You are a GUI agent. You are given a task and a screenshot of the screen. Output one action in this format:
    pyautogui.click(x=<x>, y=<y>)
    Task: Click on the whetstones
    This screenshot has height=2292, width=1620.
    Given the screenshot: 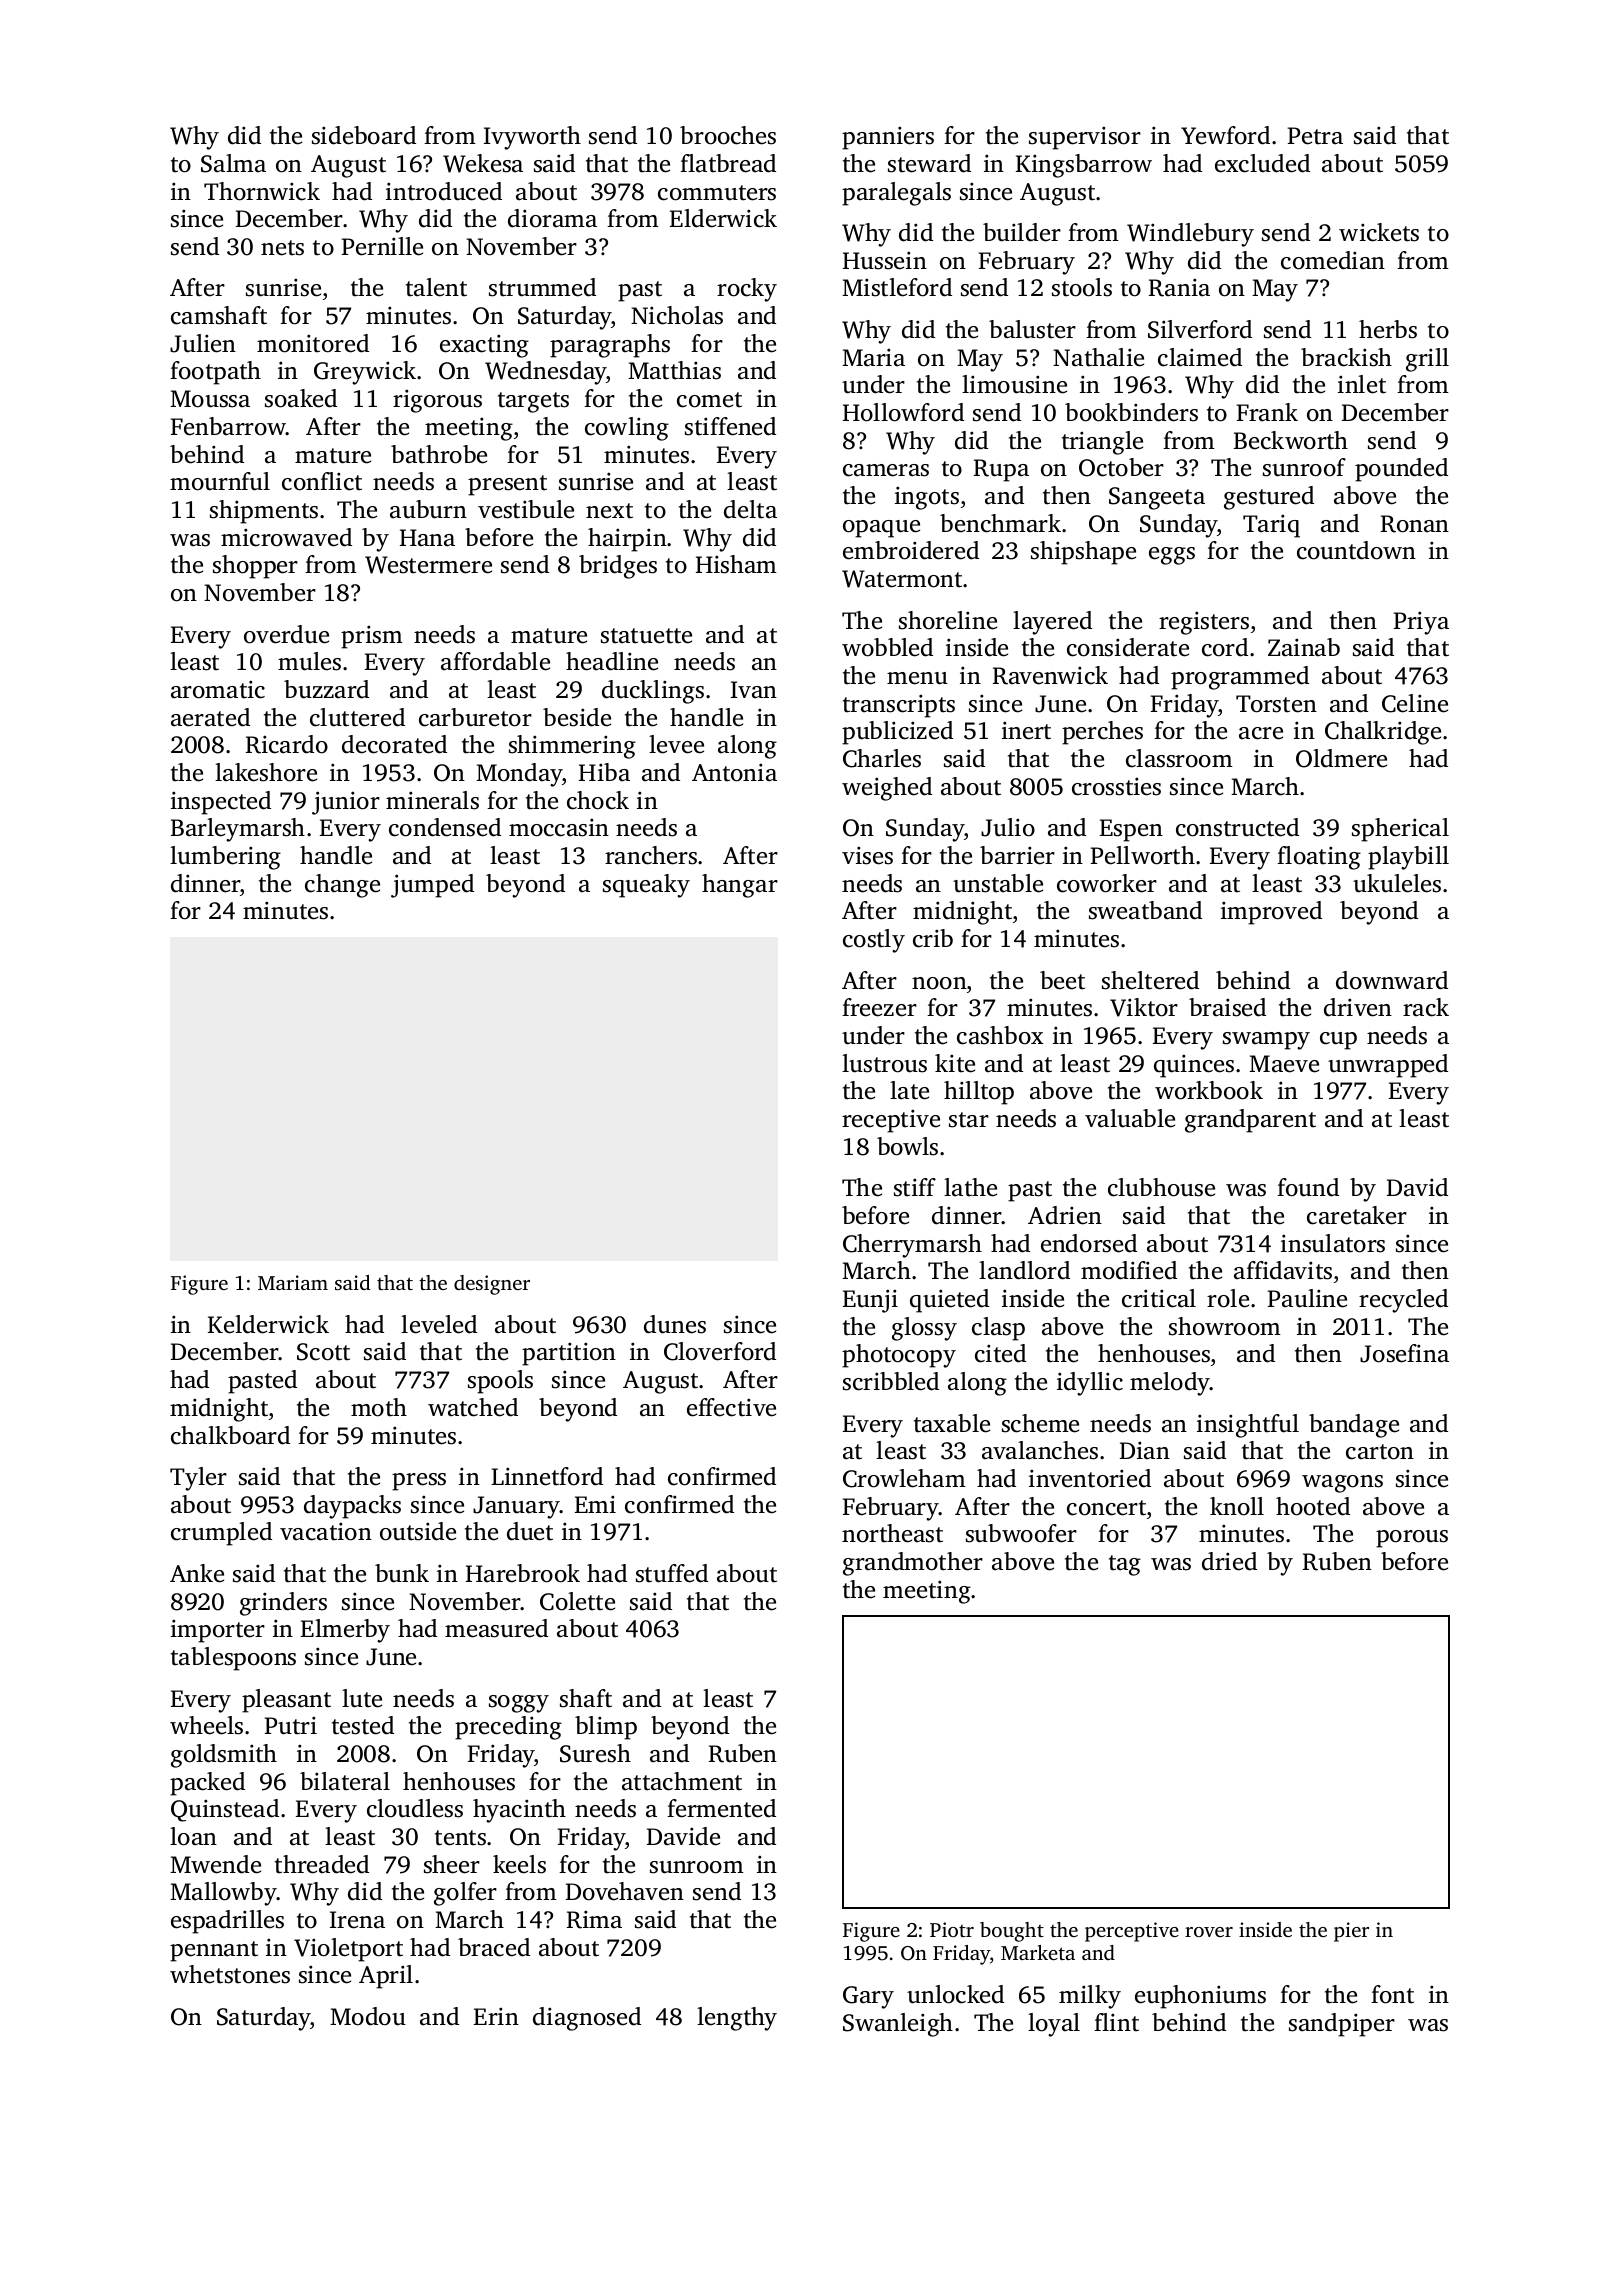 What is the action you would take?
    pyautogui.click(x=230, y=1974)
